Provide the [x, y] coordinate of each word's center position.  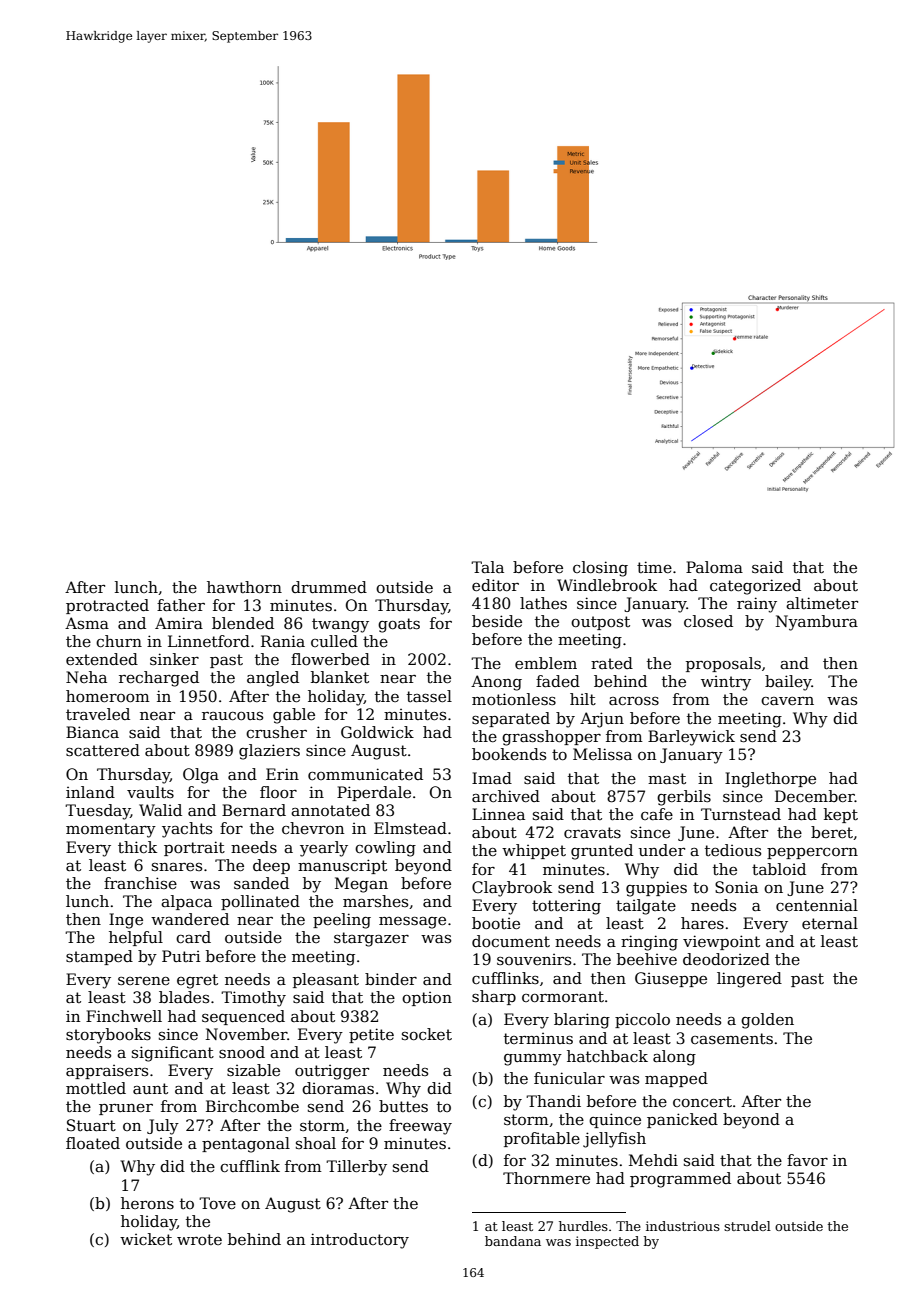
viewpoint [721, 942]
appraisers [107, 1072]
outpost [600, 623]
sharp [494, 997]
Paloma [714, 567]
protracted [107, 606]
